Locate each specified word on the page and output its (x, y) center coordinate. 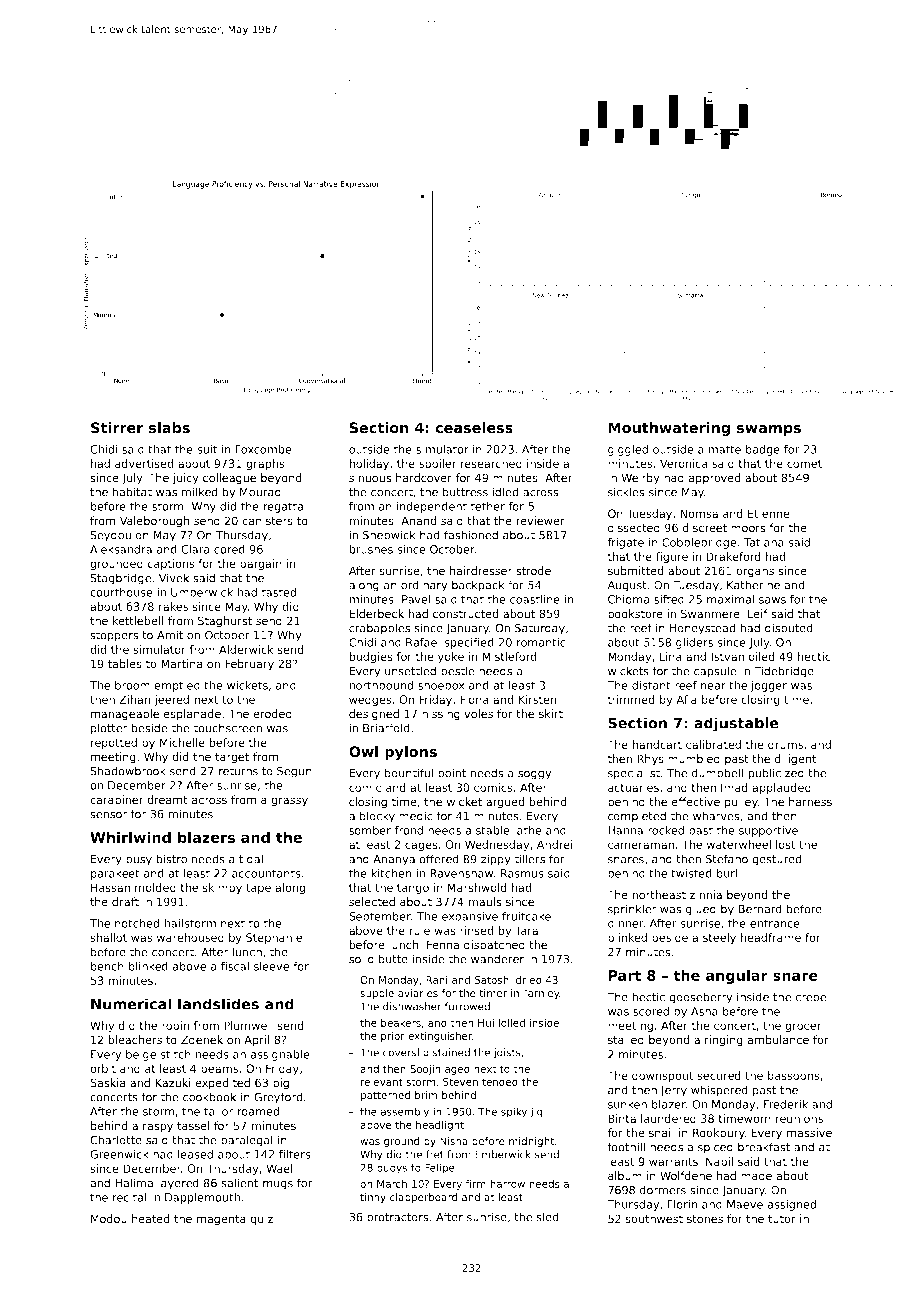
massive (809, 1133)
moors (748, 529)
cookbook (209, 1097)
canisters (267, 521)
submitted (635, 571)
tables (125, 663)
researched (491, 463)
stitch (176, 1054)
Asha (704, 1011)
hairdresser (481, 571)
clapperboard (424, 1198)
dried (529, 980)
